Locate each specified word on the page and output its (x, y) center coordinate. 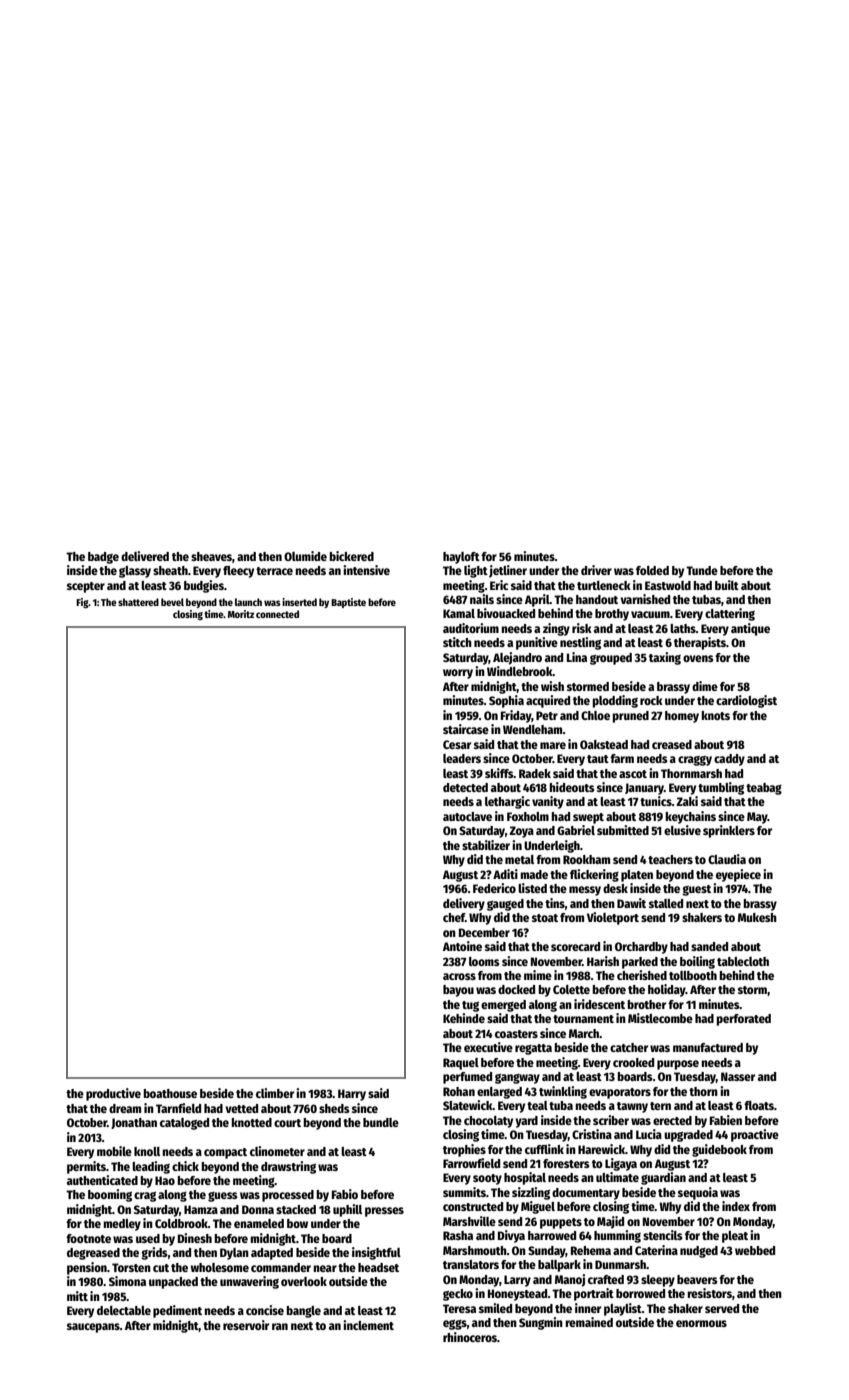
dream (125, 1108)
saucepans (93, 1328)
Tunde (702, 570)
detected (465, 787)
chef (454, 917)
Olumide (305, 556)
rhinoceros (470, 1337)
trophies (464, 1150)
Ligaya (621, 1164)
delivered (145, 556)
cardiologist (746, 701)
